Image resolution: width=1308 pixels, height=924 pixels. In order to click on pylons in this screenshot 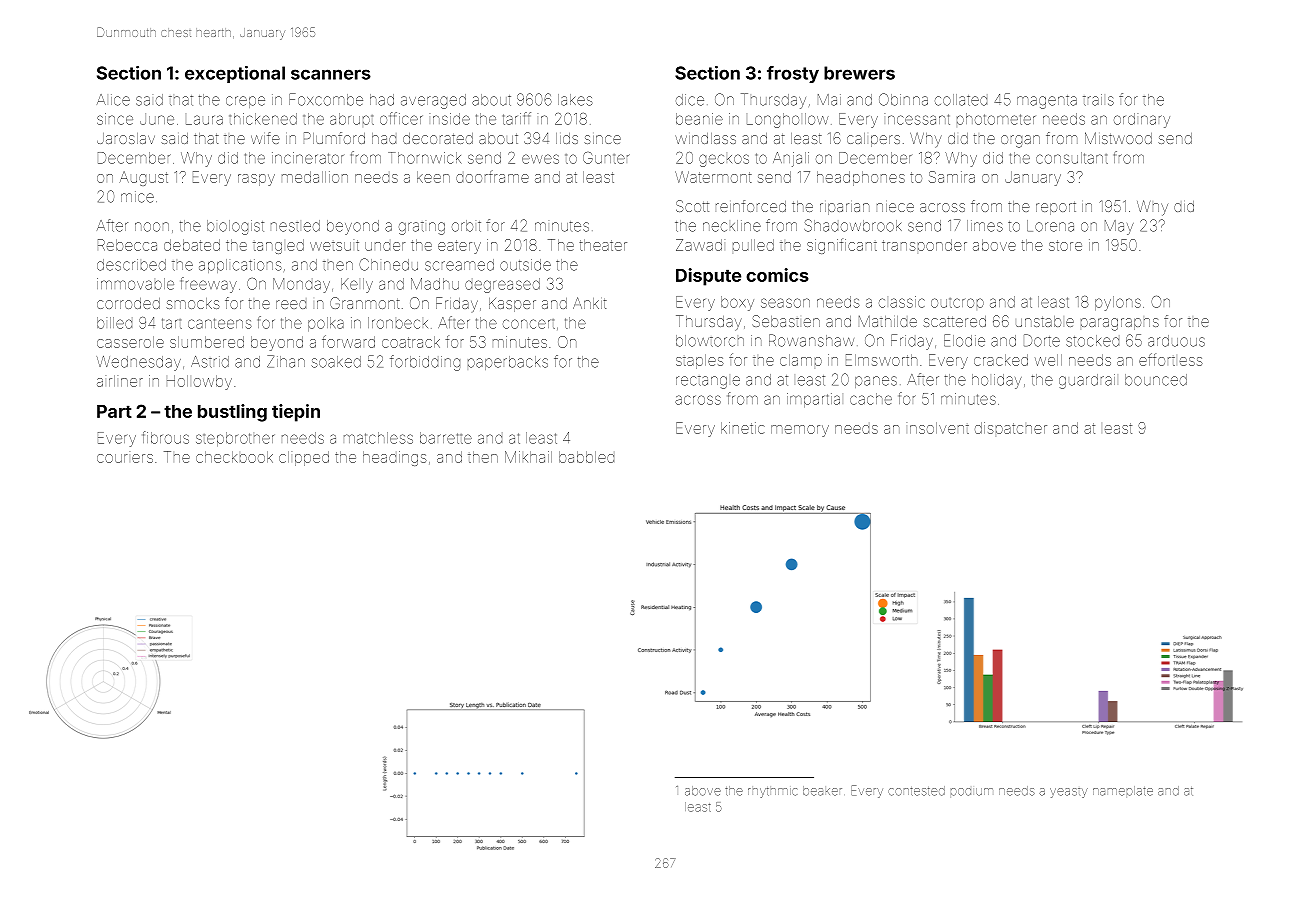, I will do `click(1118, 303)`.
